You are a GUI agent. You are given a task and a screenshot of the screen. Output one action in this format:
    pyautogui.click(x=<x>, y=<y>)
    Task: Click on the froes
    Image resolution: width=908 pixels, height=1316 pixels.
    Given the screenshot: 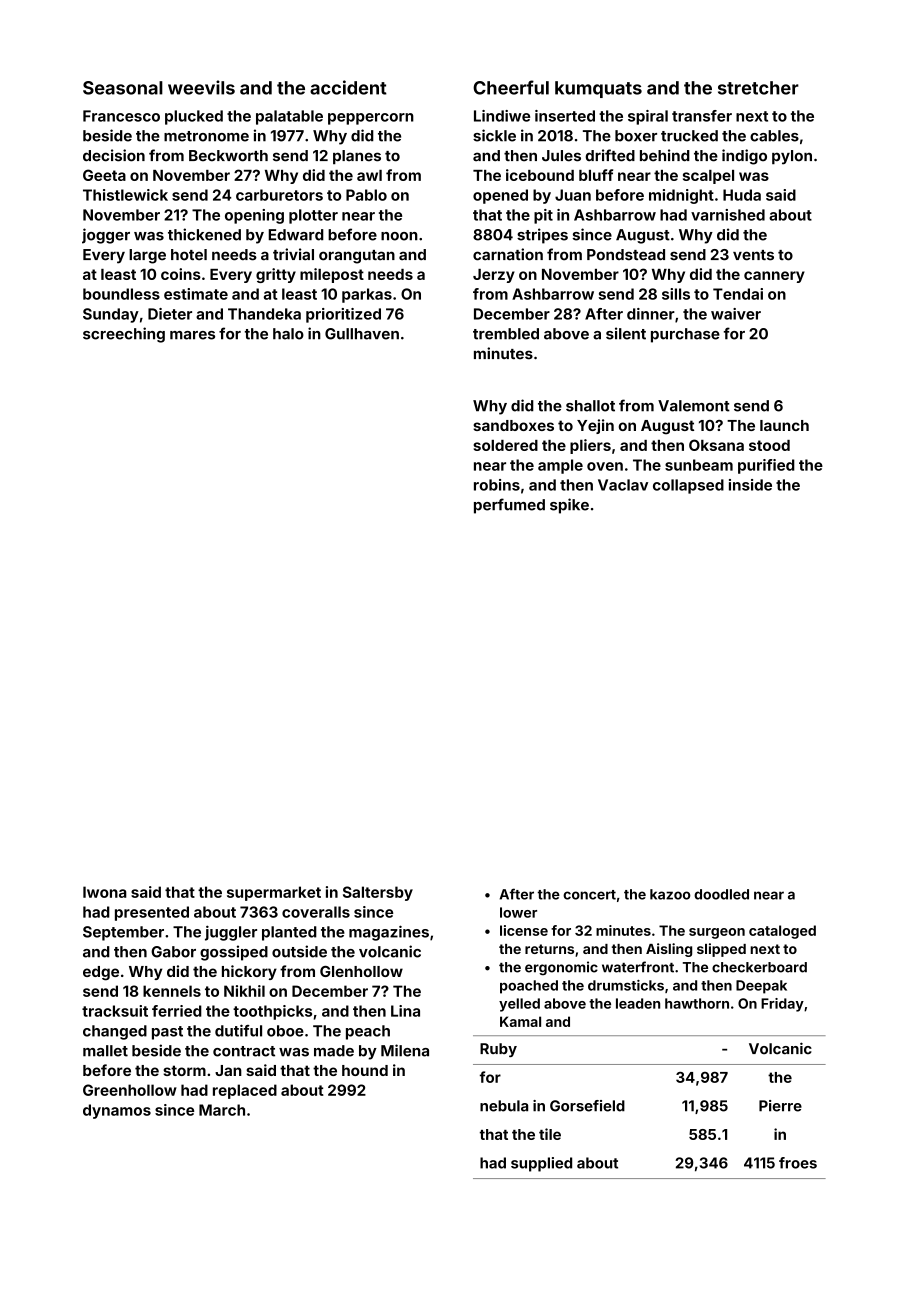 What is the action you would take?
    pyautogui.click(x=798, y=1163)
